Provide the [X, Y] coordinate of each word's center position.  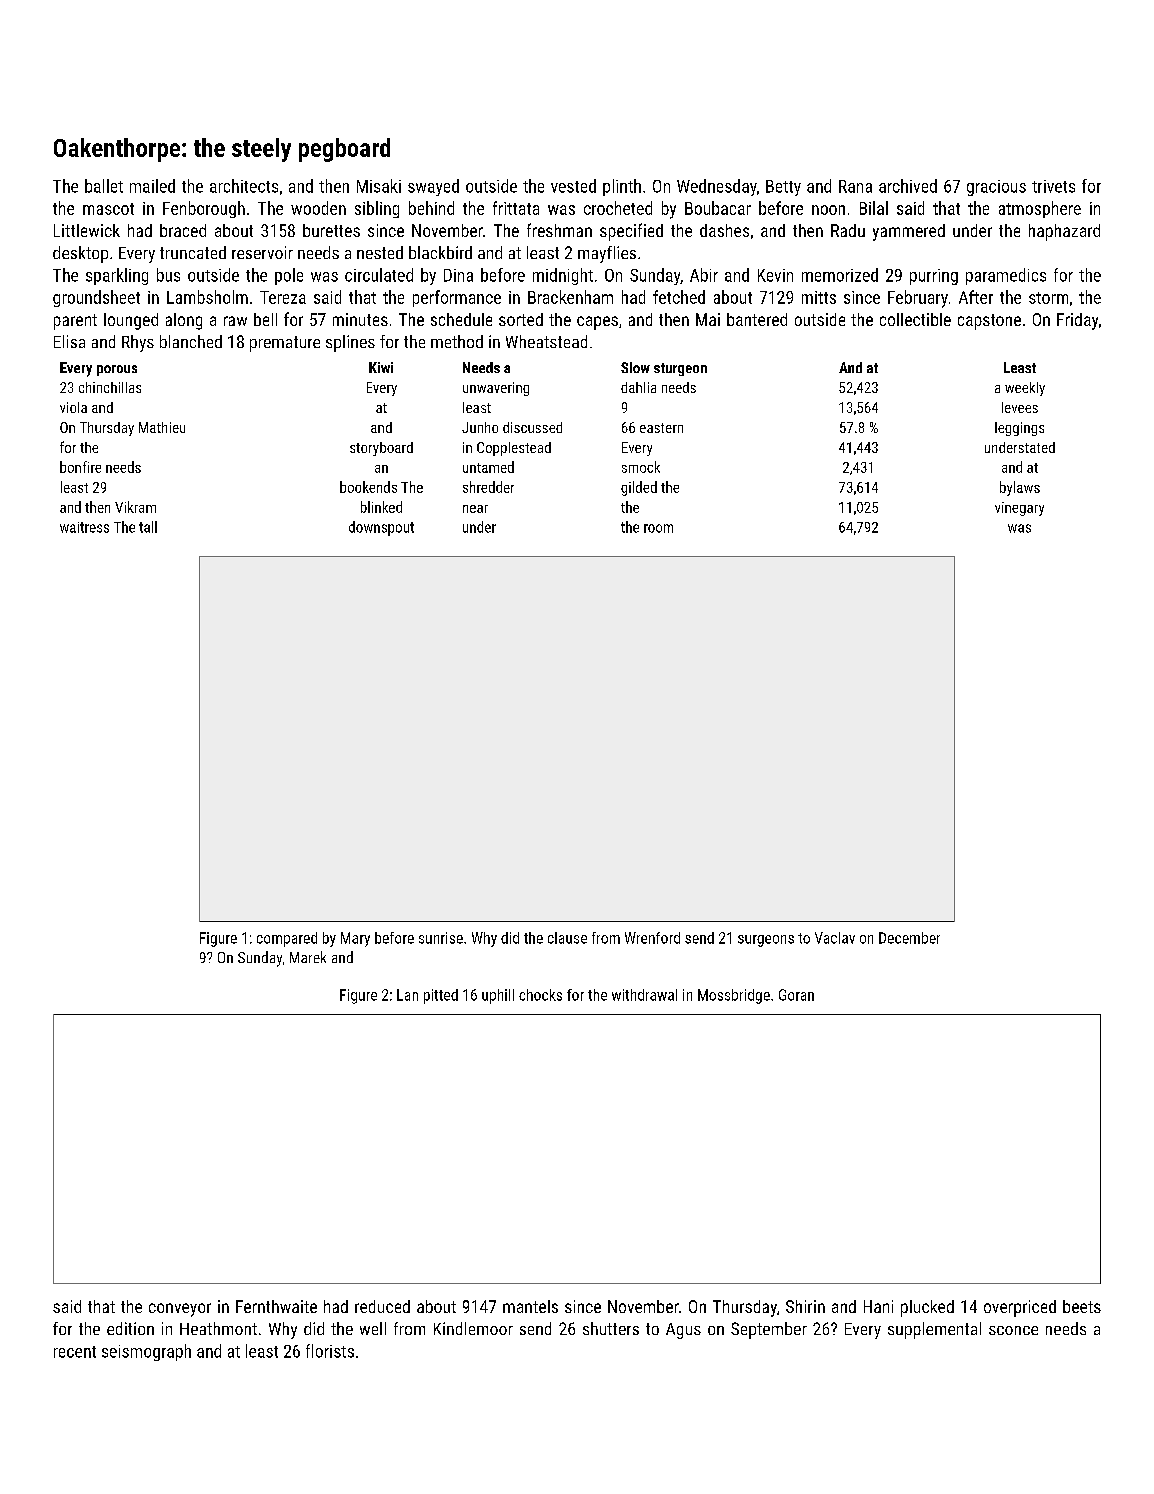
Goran [796, 995]
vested [573, 186]
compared [287, 939]
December [909, 938]
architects [244, 186]
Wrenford [652, 938]
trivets [1053, 186]
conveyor [180, 1310]
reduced [382, 1306]
